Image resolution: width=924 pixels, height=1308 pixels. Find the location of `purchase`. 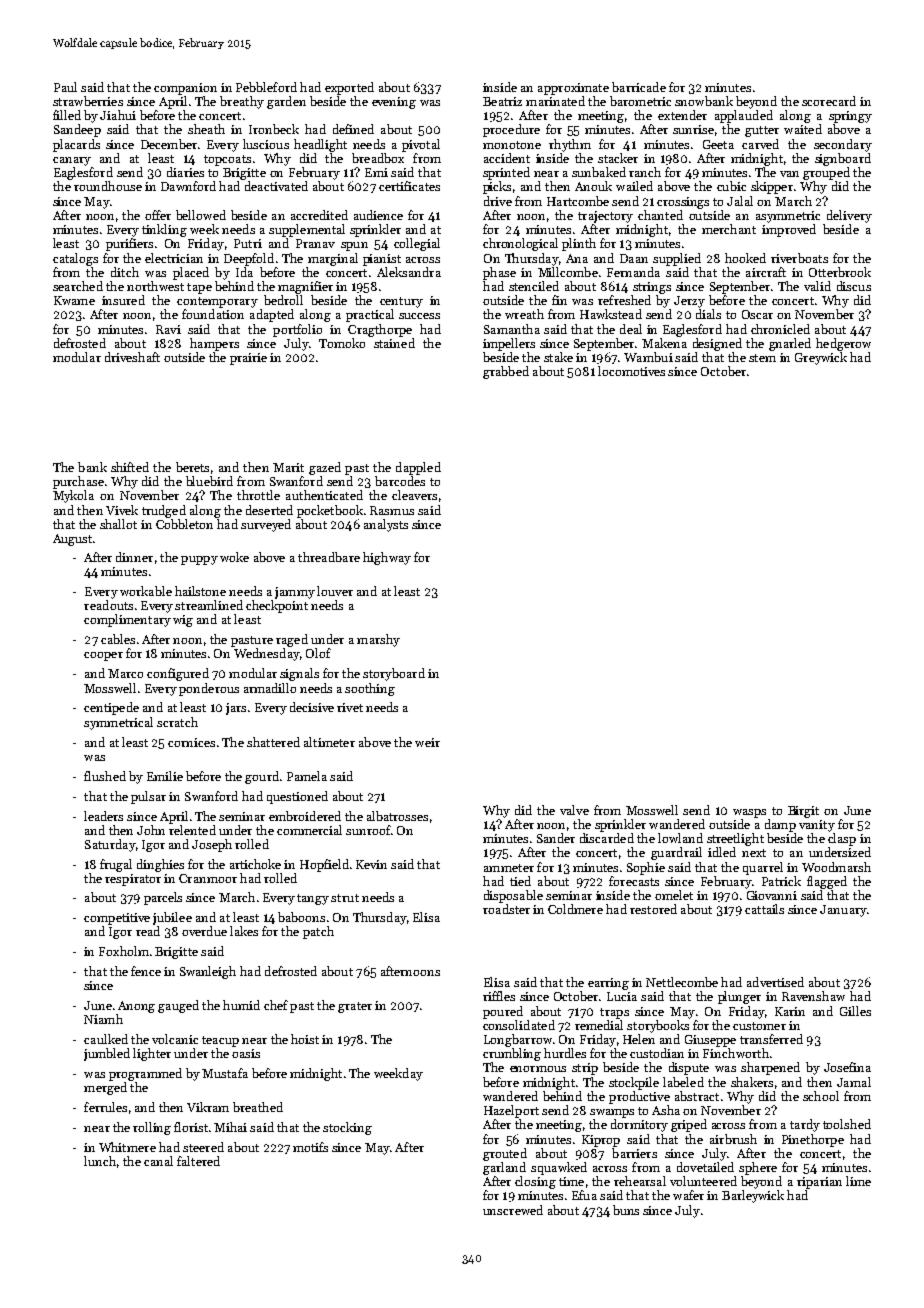

purchase is located at coordinates (78, 482).
